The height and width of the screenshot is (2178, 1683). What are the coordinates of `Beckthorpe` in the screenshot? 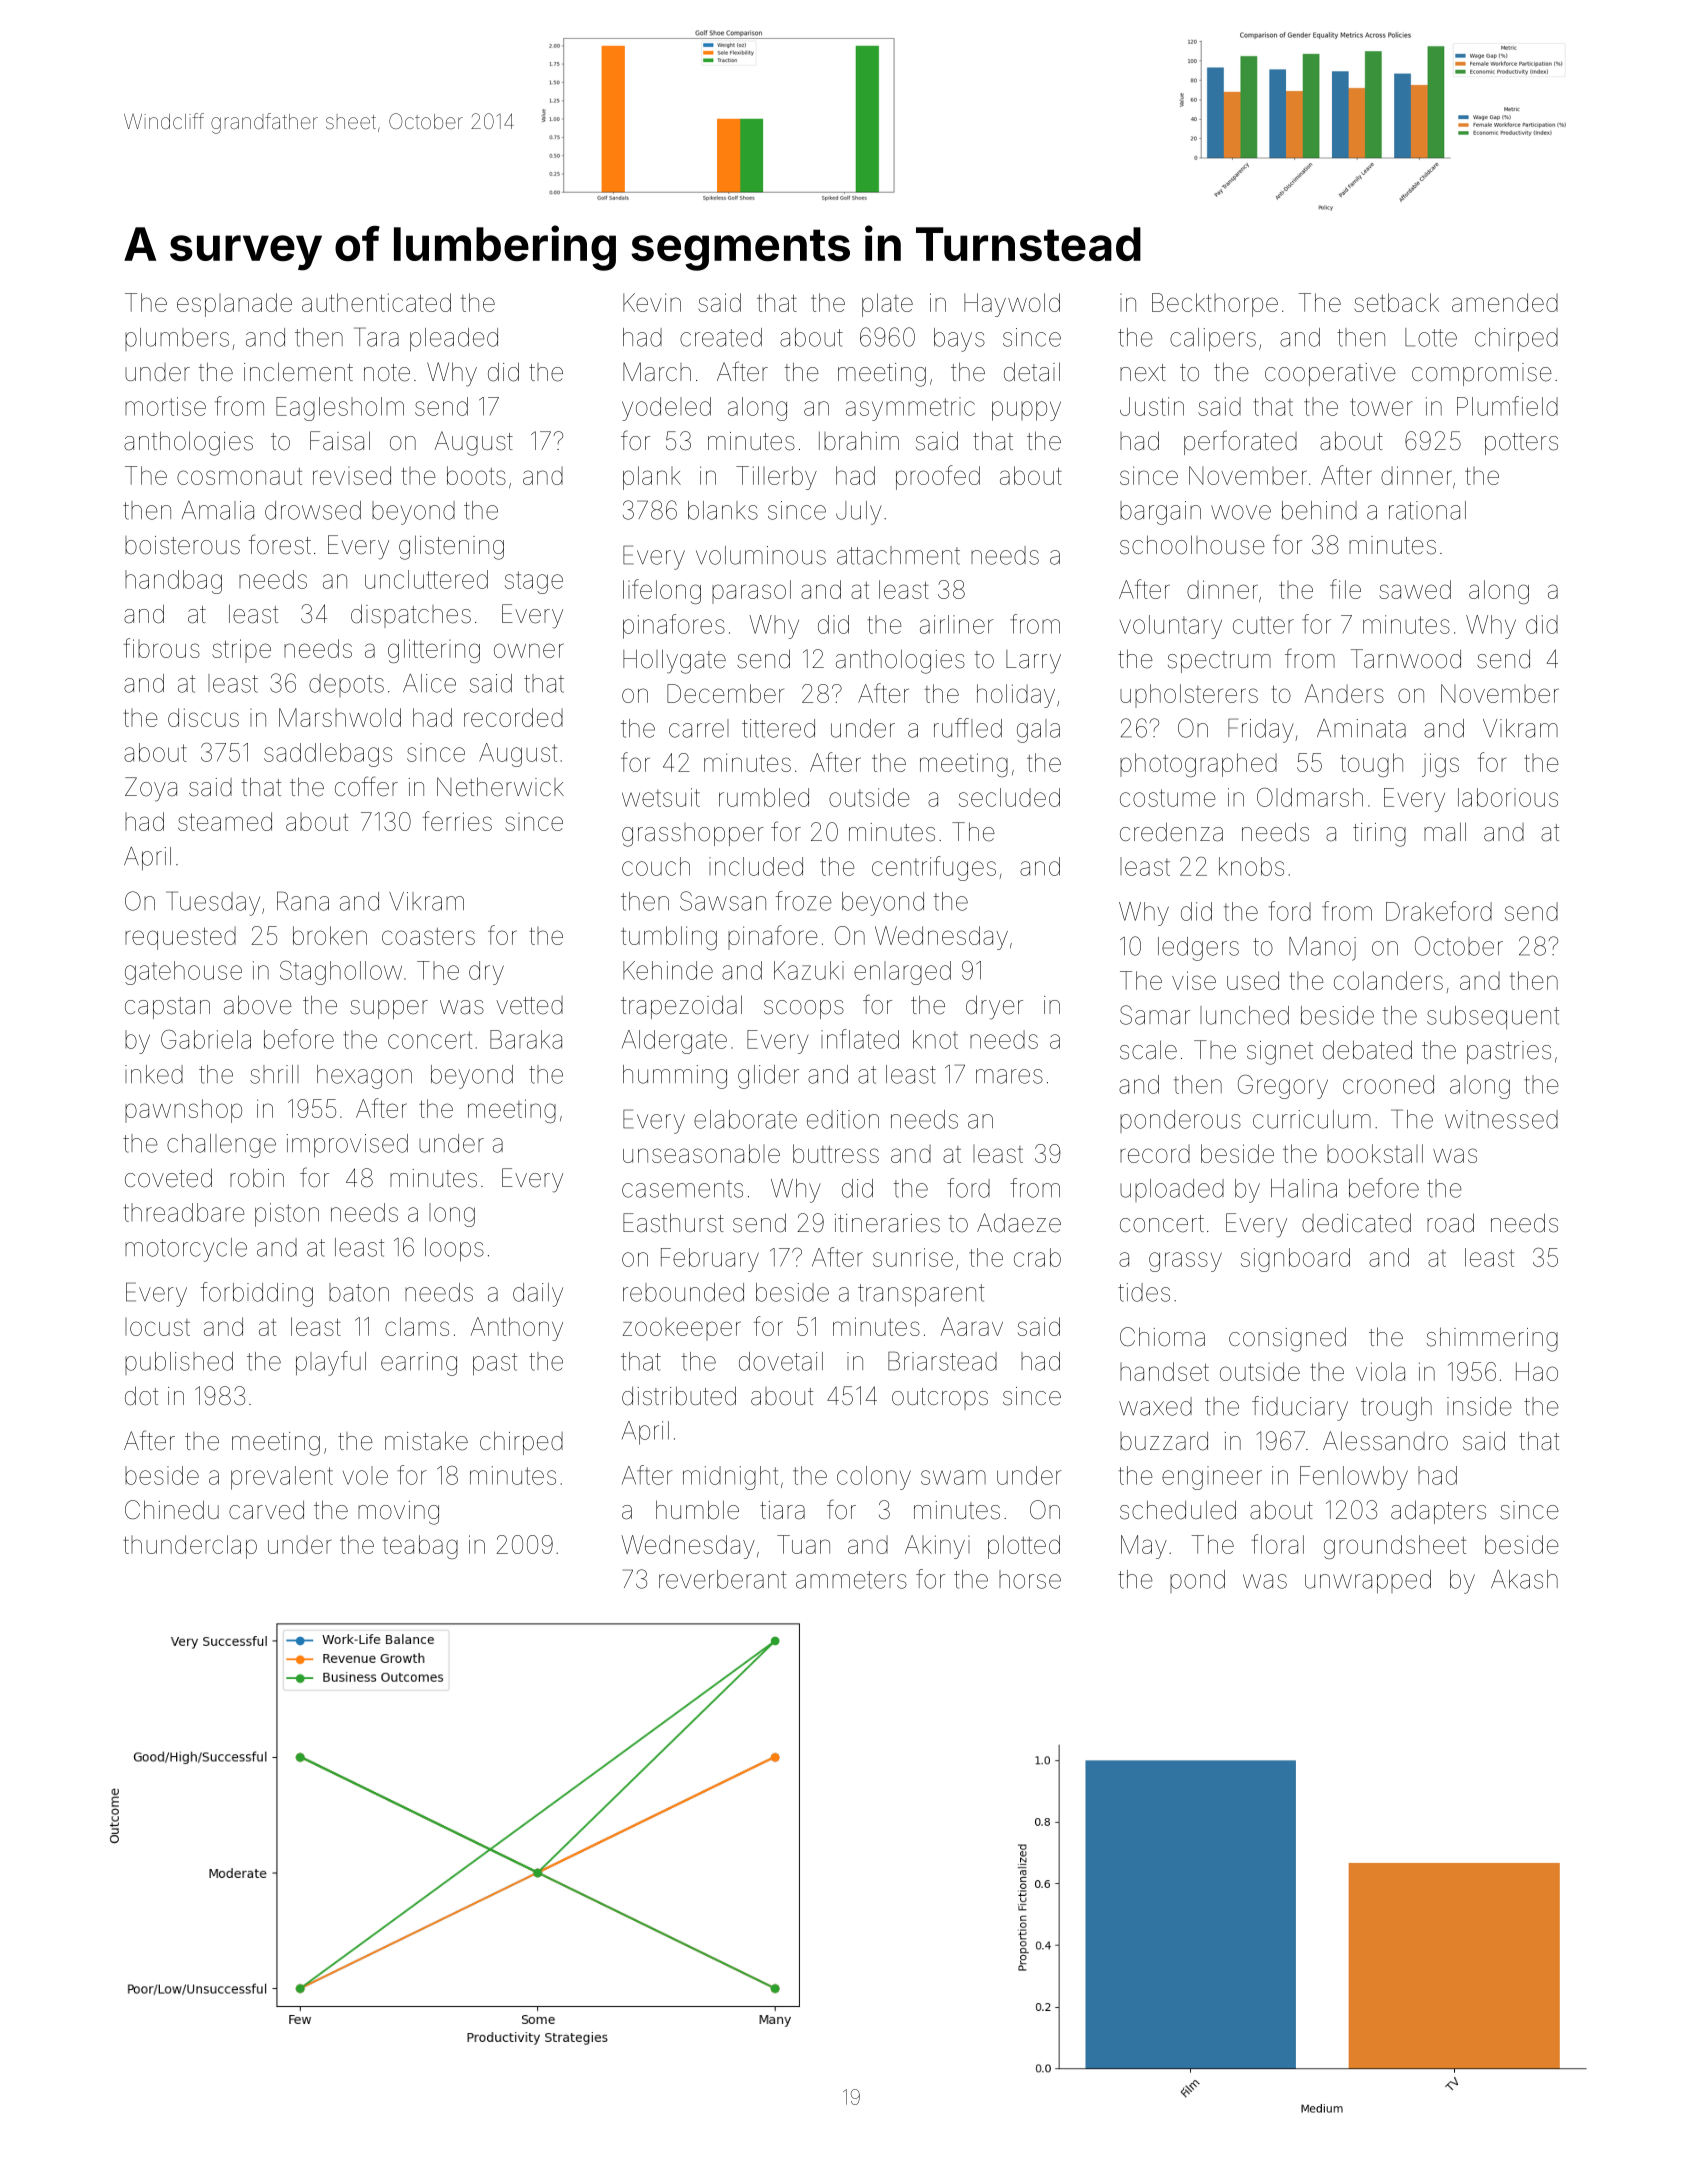 It's located at (1215, 305).
